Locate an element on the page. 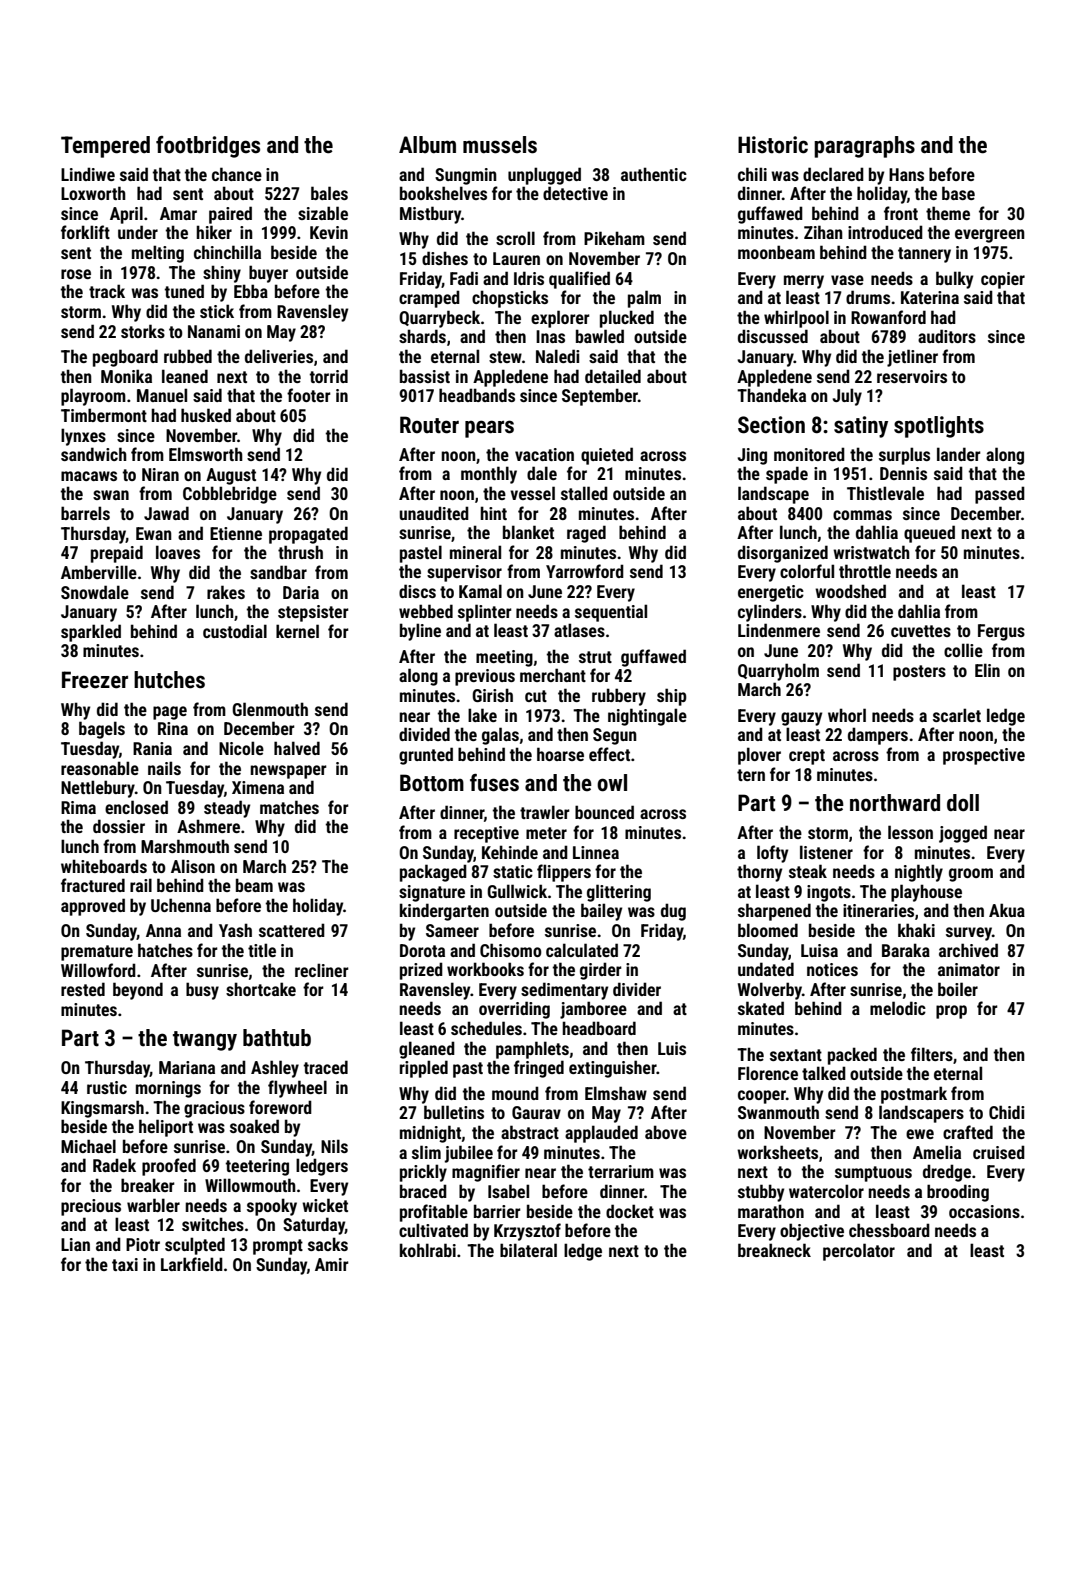 The width and height of the document is (1086, 1572). melting is located at coordinates (158, 254).
